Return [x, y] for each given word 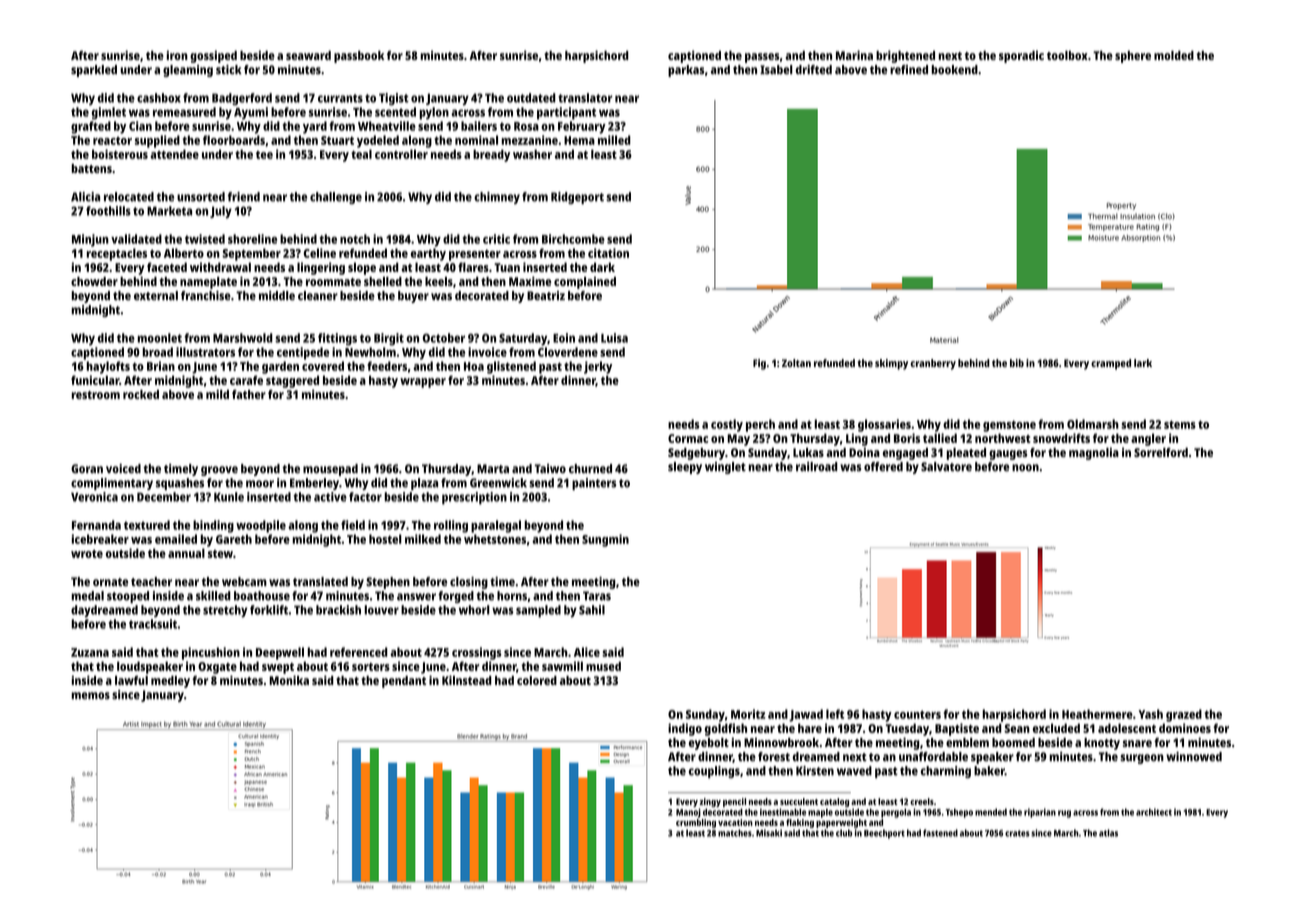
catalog [834, 802]
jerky [598, 367]
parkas [686, 71]
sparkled [94, 71]
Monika [289, 680]
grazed [1184, 715]
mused [603, 666]
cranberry [933, 364]
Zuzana [90, 652]
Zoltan [796, 363]
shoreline [252, 239]
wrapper [423, 383]
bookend [955, 70]
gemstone [1009, 426]
